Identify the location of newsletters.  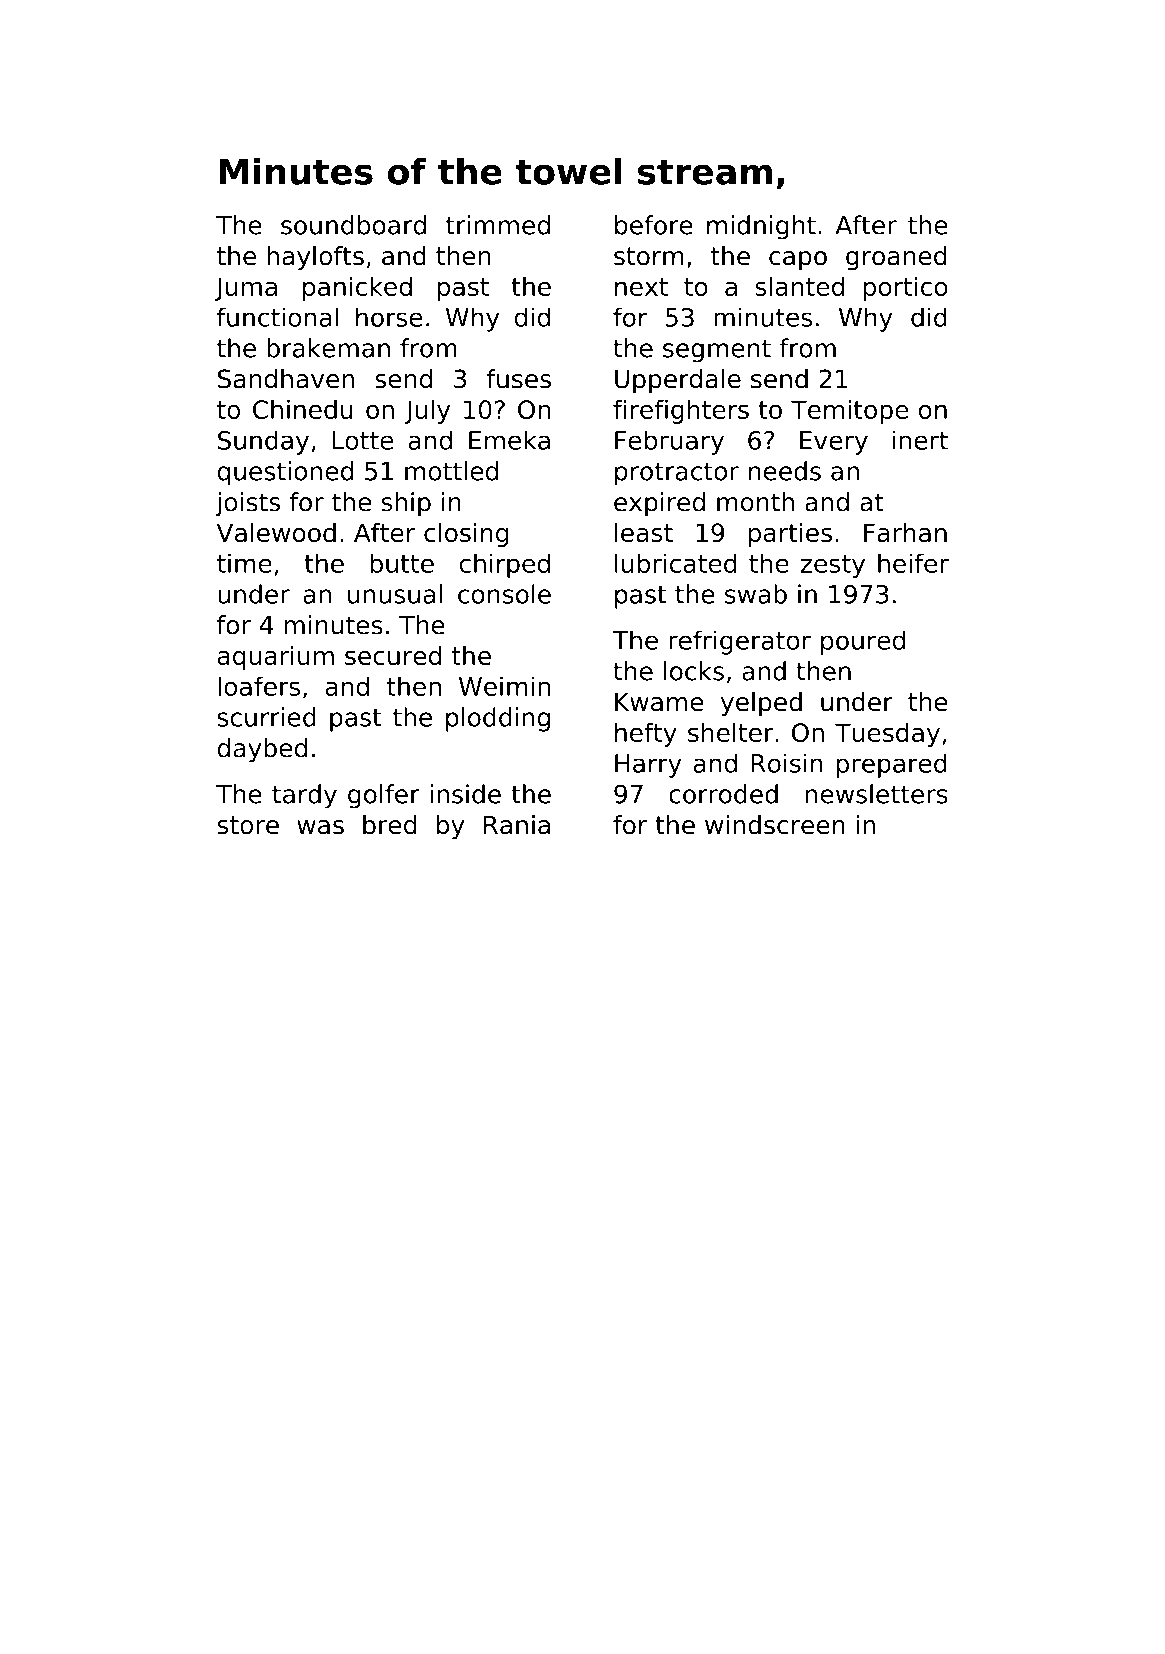
(877, 794).
